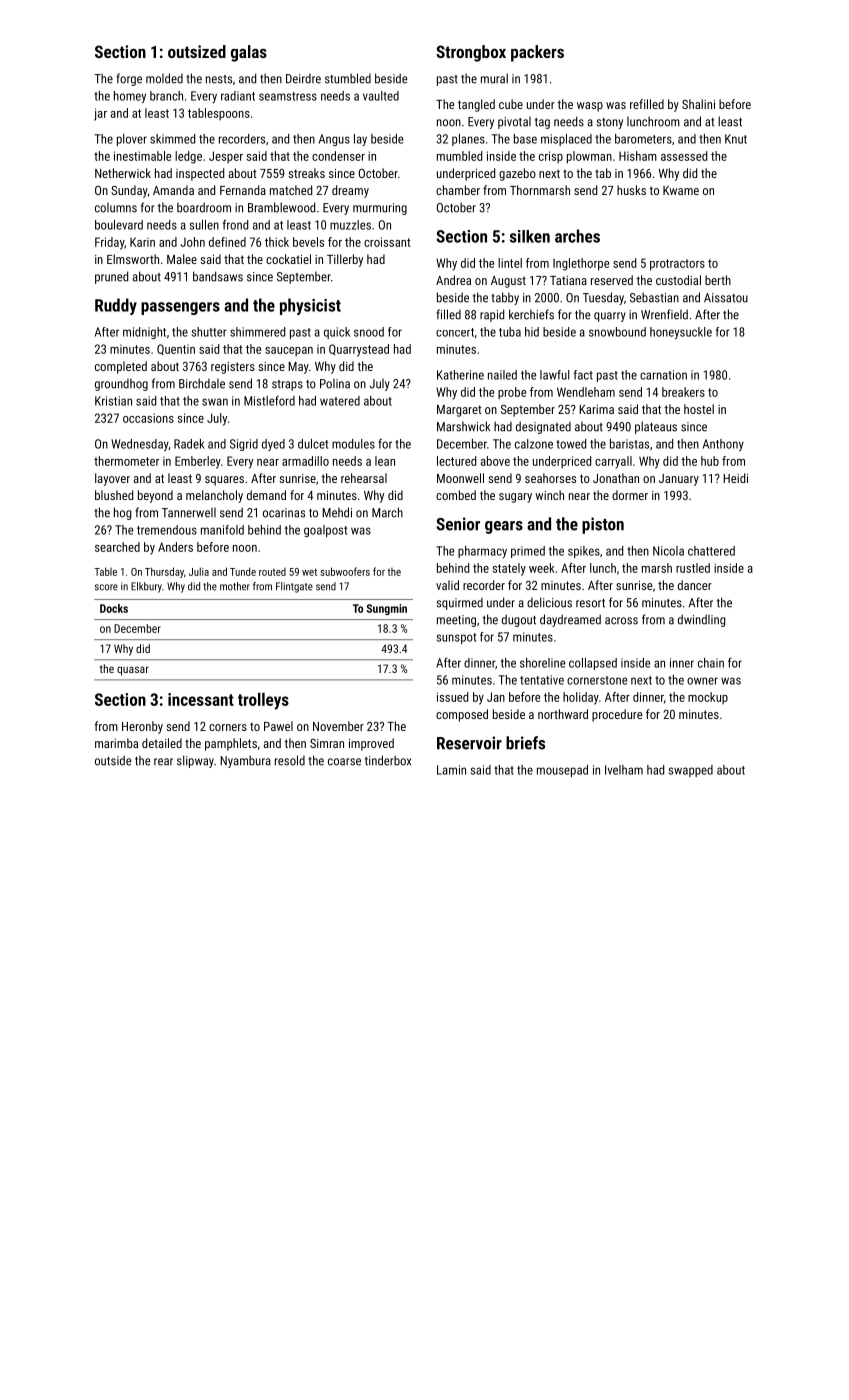 Image resolution: width=849 pixels, height=1400 pixels. I want to click on trolleys, so click(263, 701).
